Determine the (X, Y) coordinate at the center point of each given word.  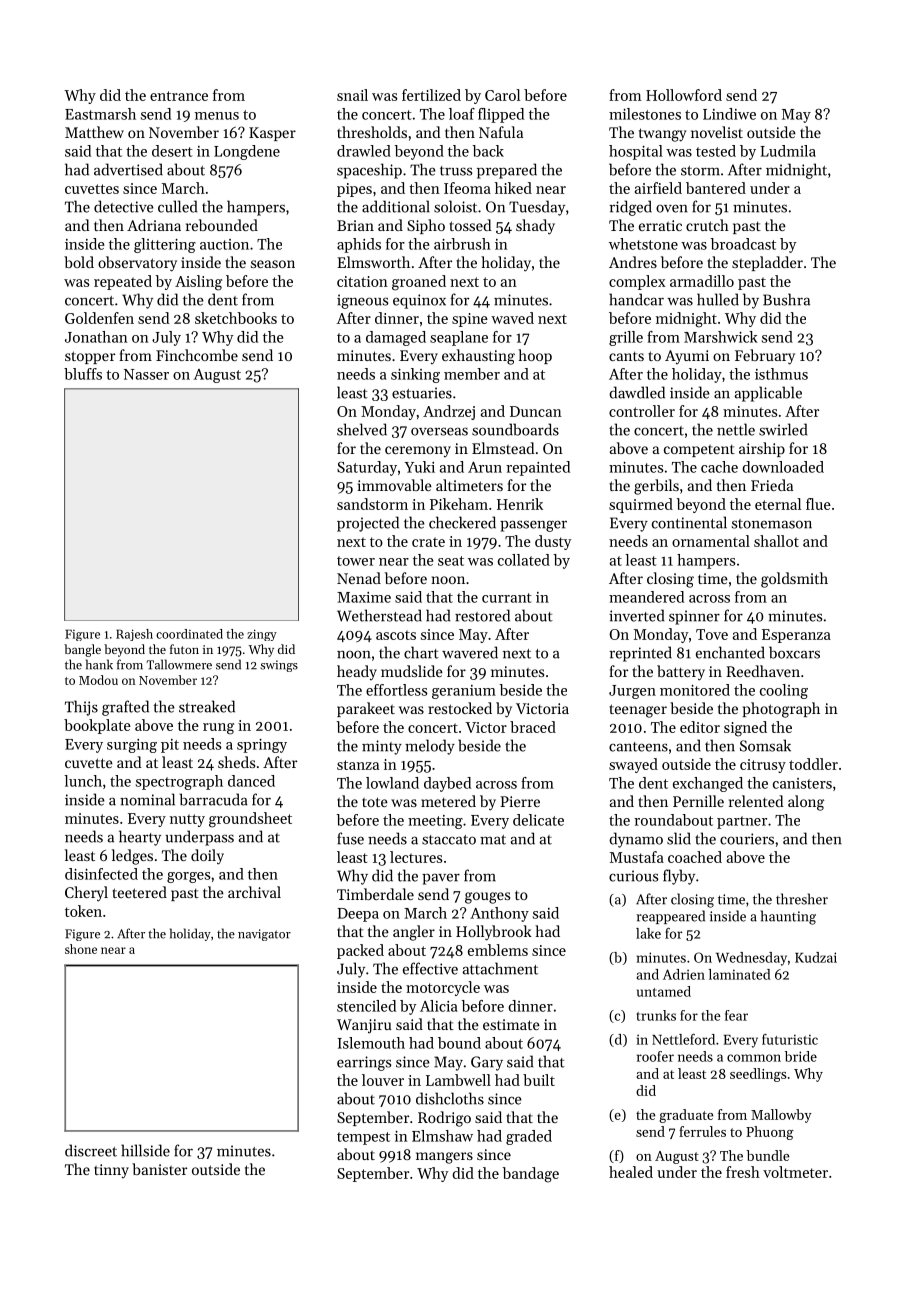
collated (524, 560)
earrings (364, 1063)
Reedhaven (763, 671)
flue (818, 504)
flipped (501, 115)
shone (81, 949)
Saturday (367, 468)
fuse (350, 838)
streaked (207, 706)
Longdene (247, 152)
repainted (538, 468)
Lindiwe (729, 114)
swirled (783, 429)
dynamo (636, 840)
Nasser (146, 374)
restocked (460, 708)
